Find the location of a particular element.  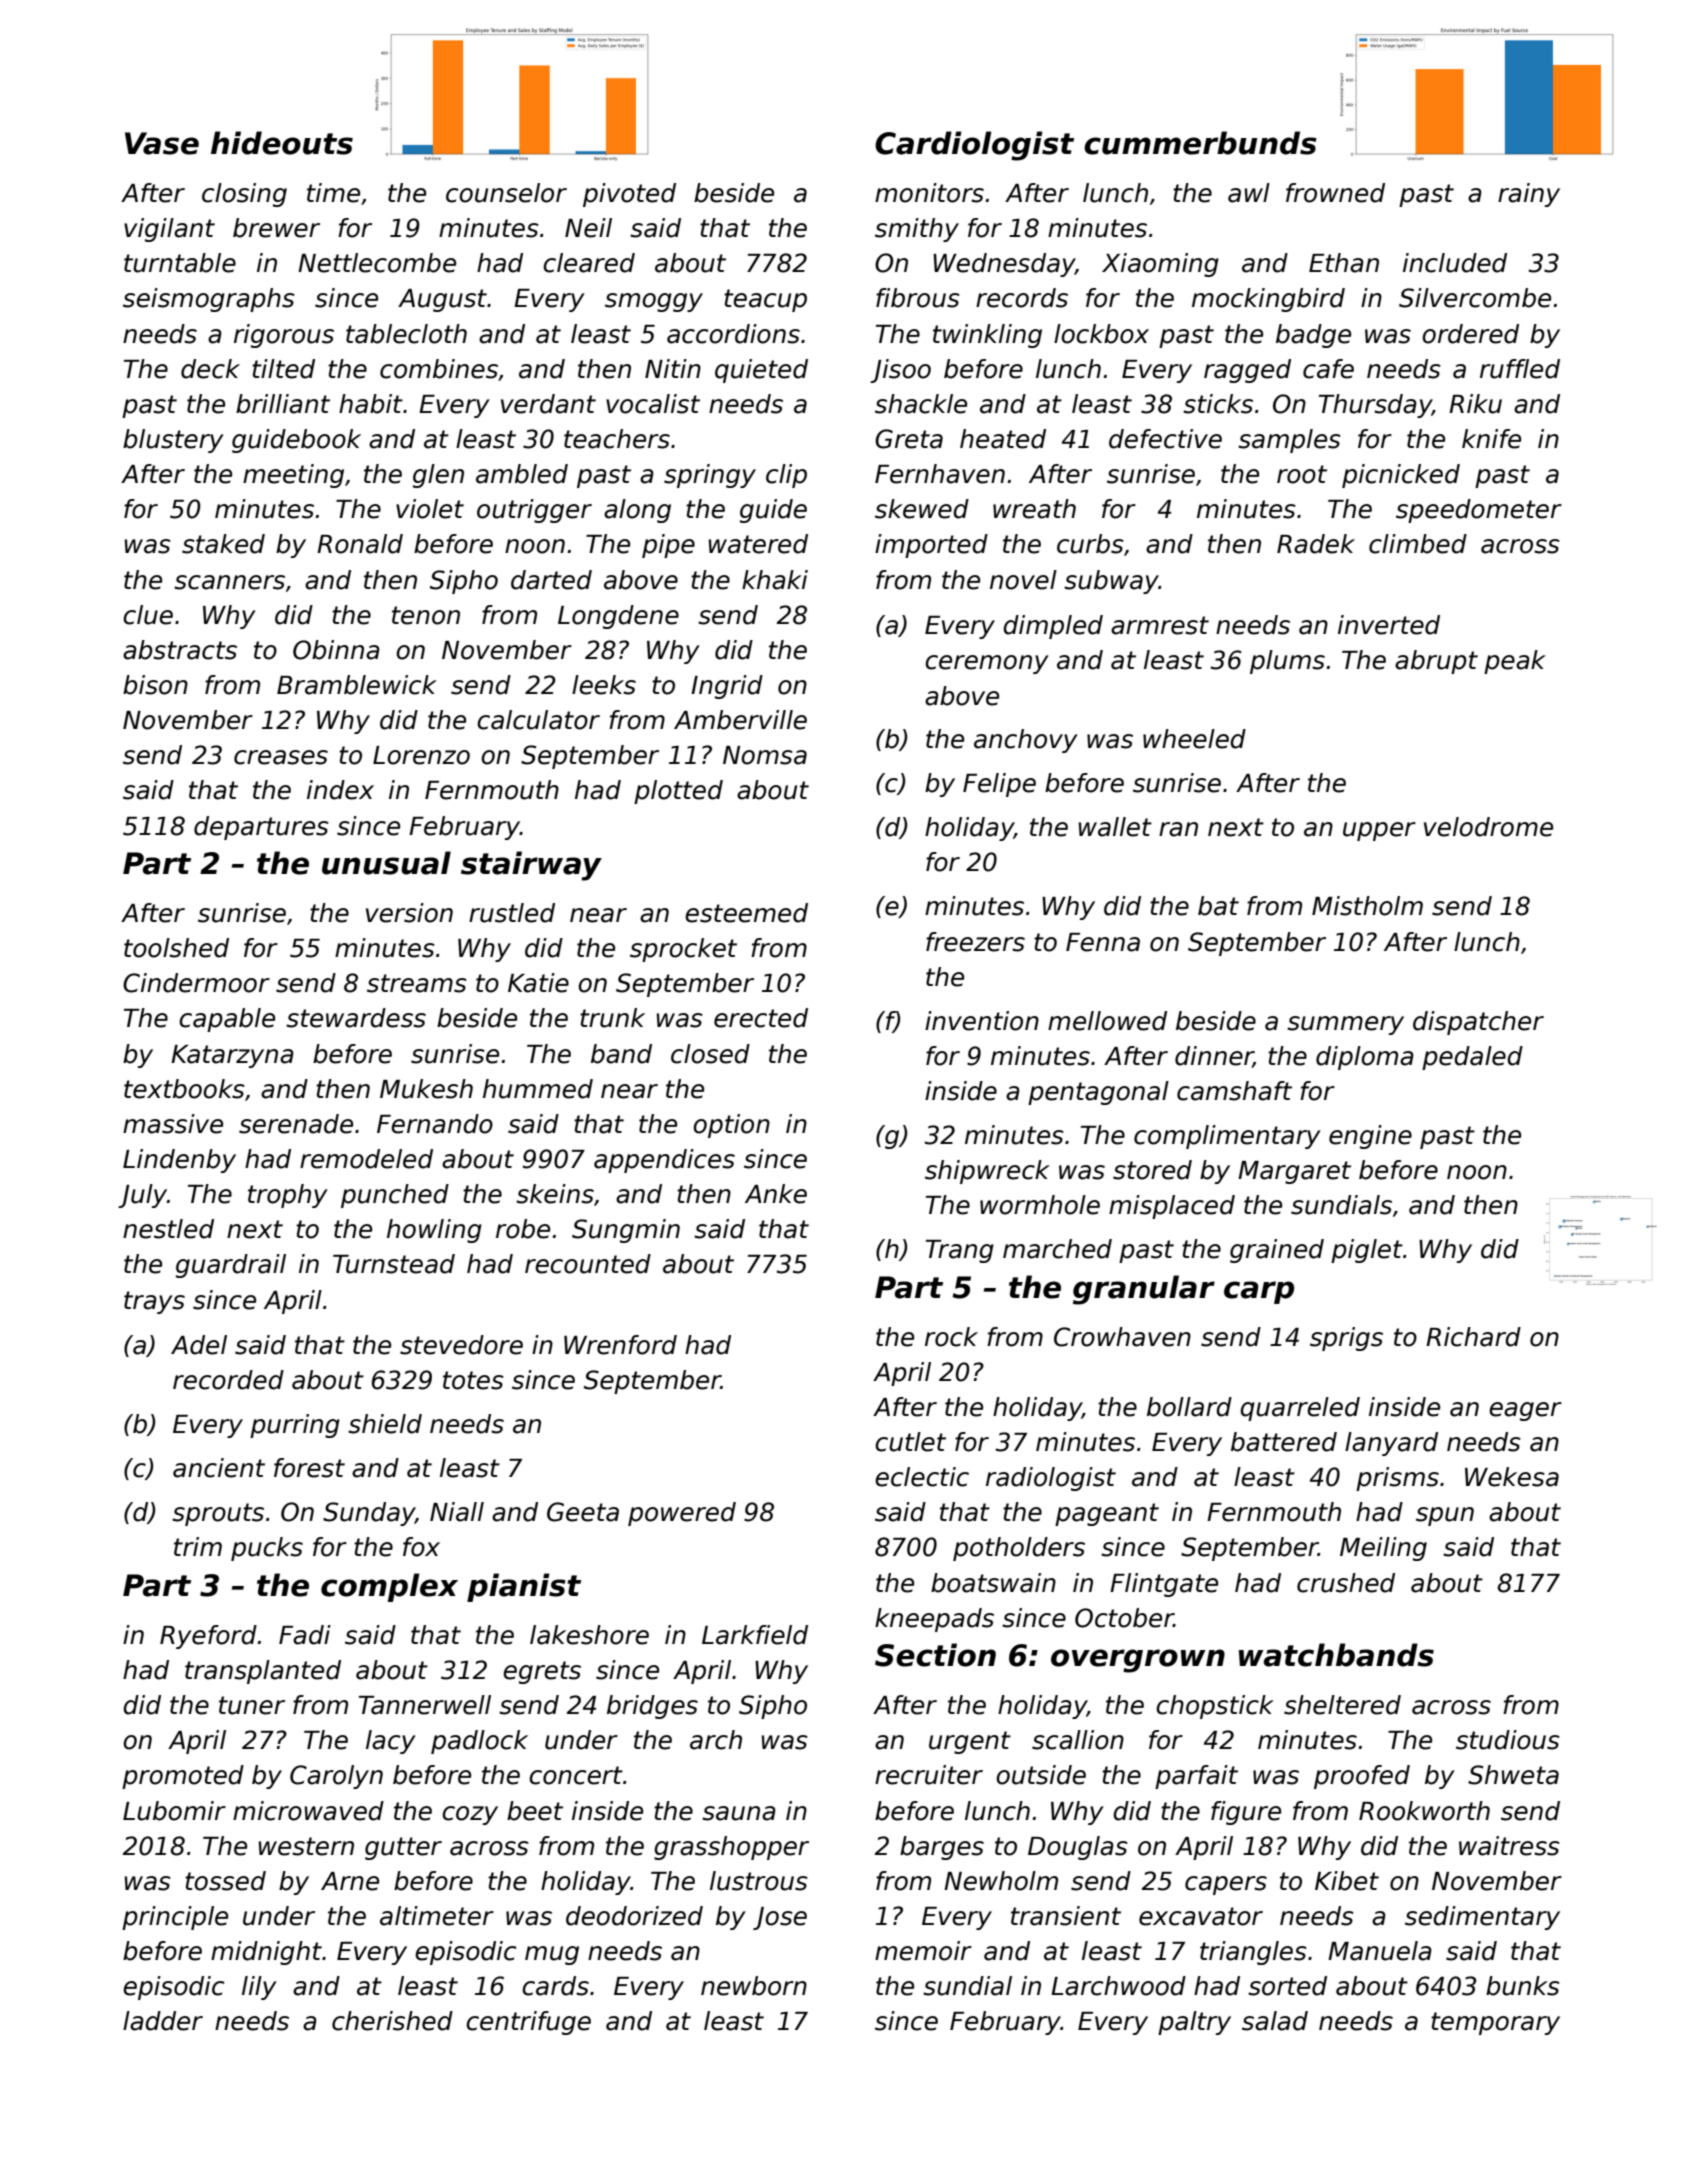

piglet is located at coordinates (1367, 1251).
